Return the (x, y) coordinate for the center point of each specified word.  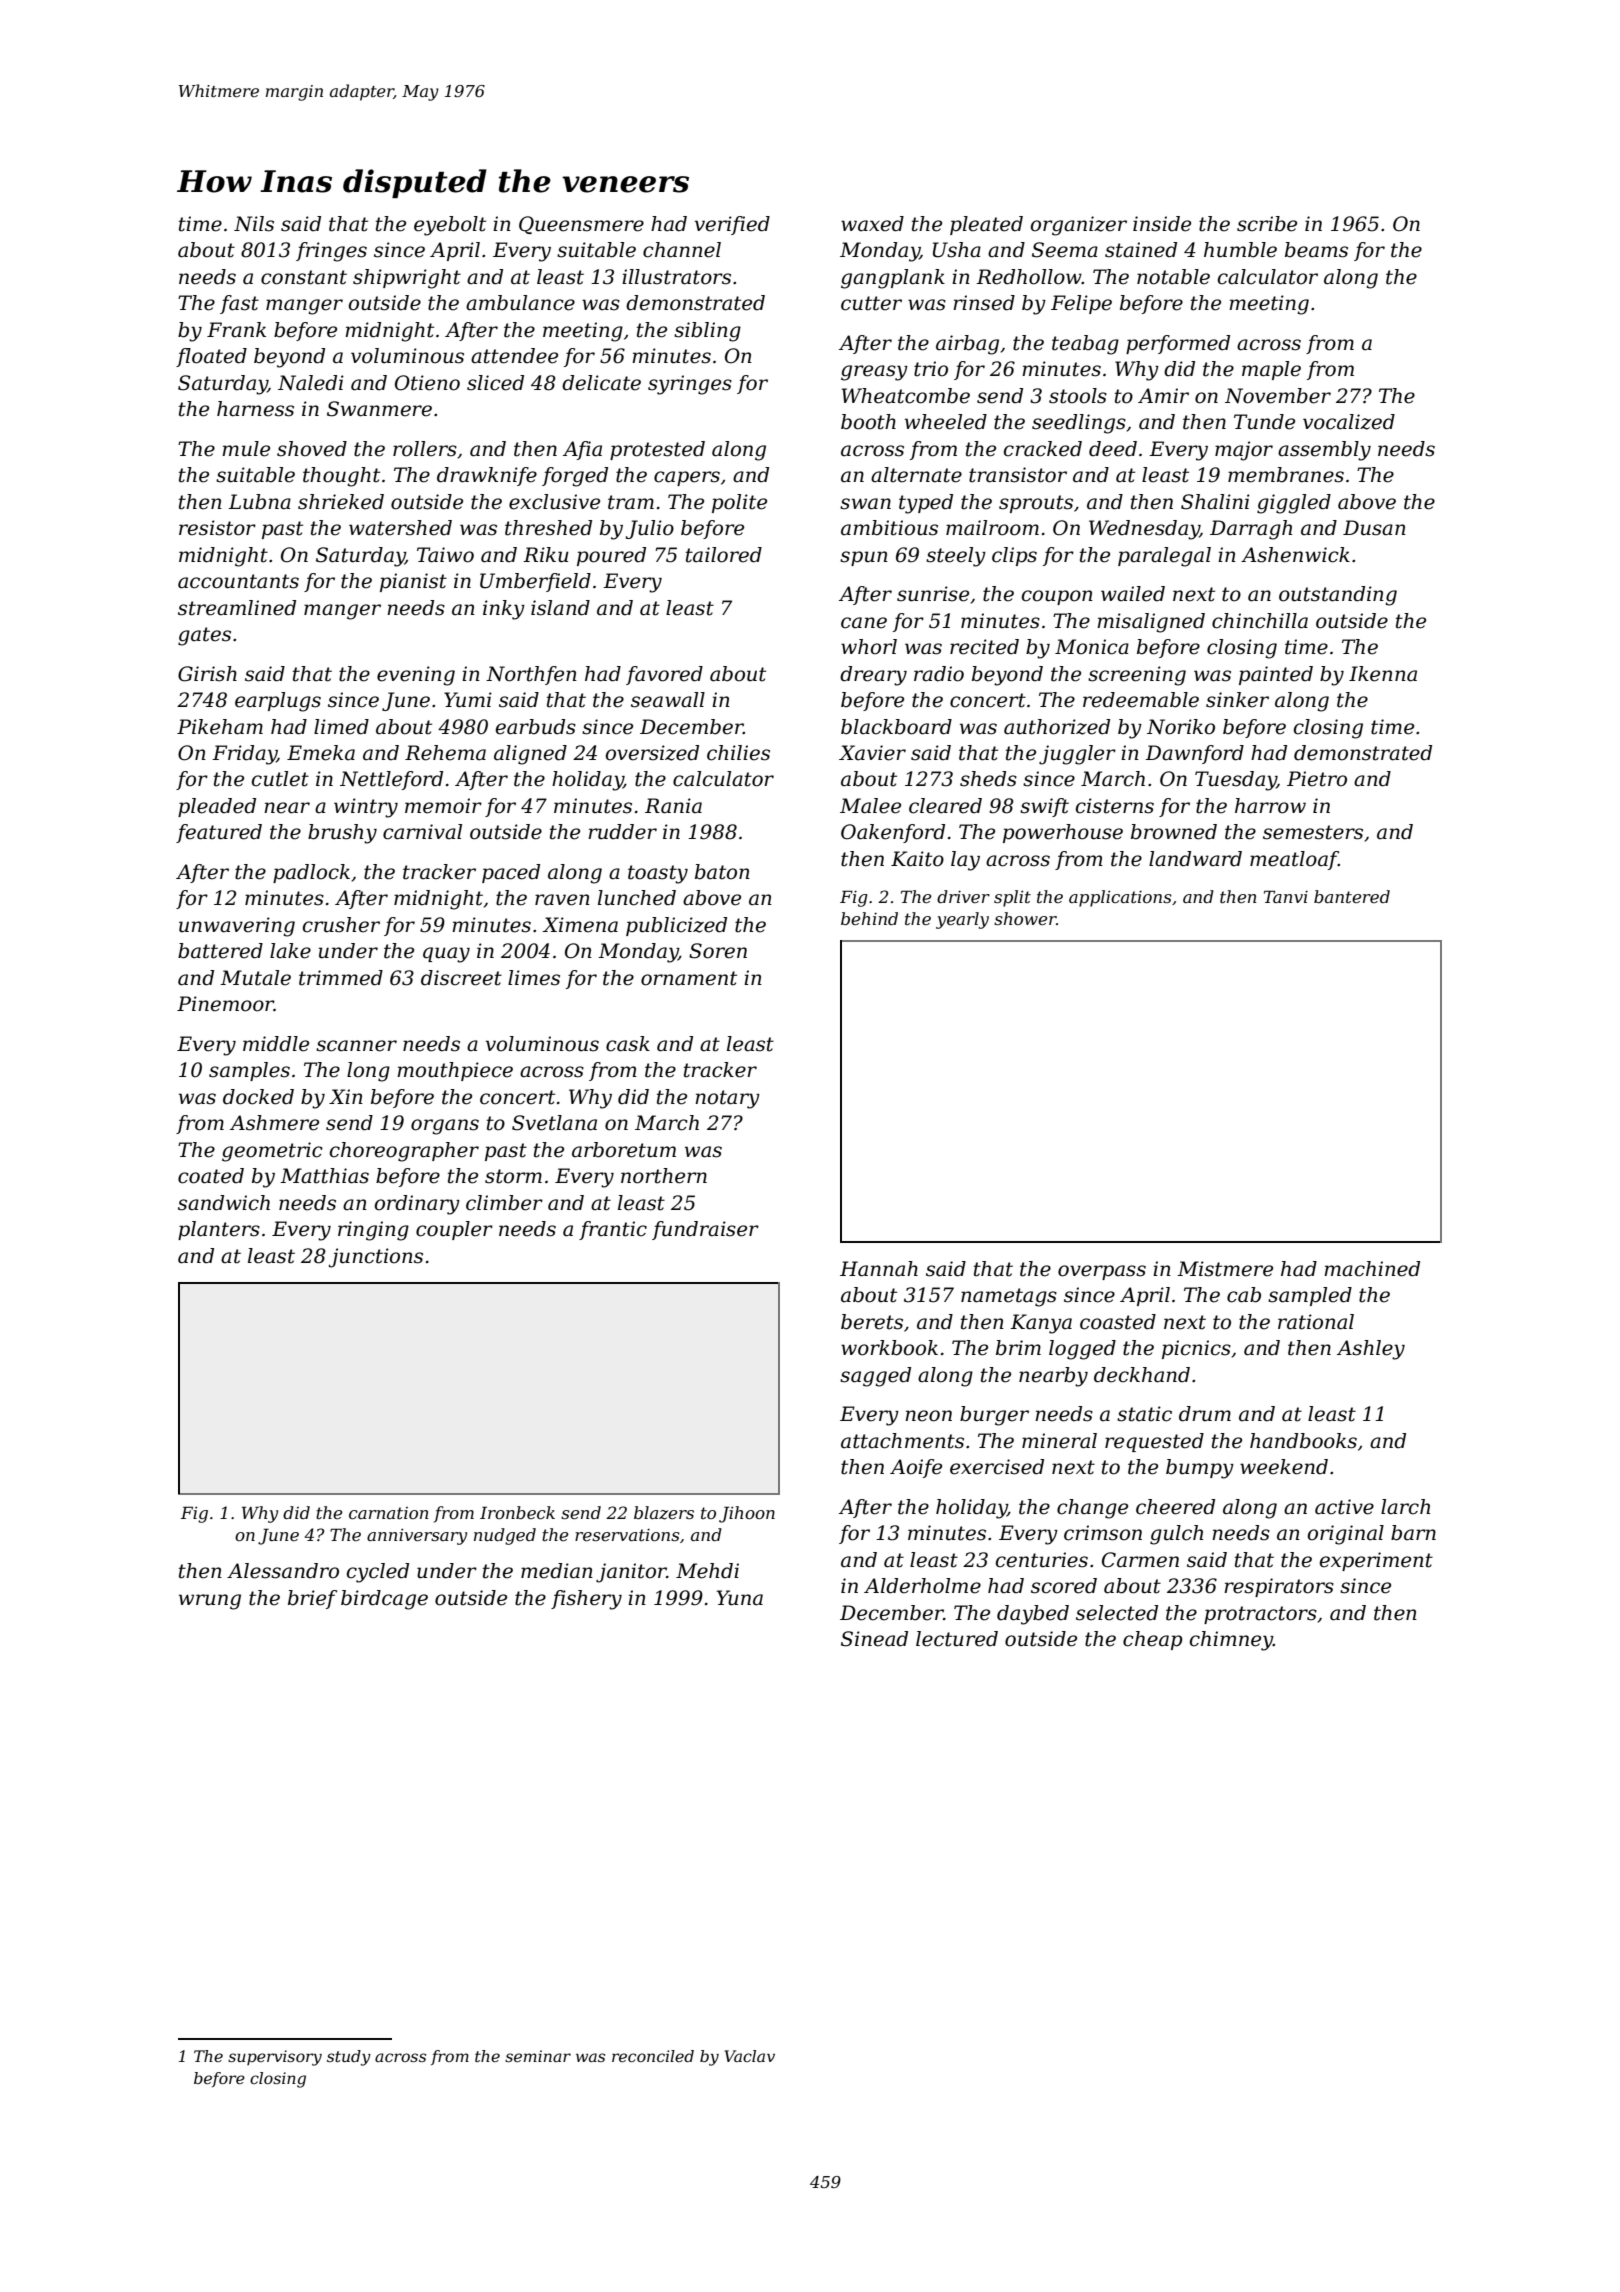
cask (628, 1044)
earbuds (536, 727)
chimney (1231, 1641)
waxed (872, 224)
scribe (1267, 224)
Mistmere (1225, 1269)
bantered (1352, 896)
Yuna (740, 1598)
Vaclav (750, 2056)
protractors (1260, 1615)
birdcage (384, 1600)
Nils (254, 224)
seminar (538, 2056)
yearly (962, 920)
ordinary (417, 1205)
